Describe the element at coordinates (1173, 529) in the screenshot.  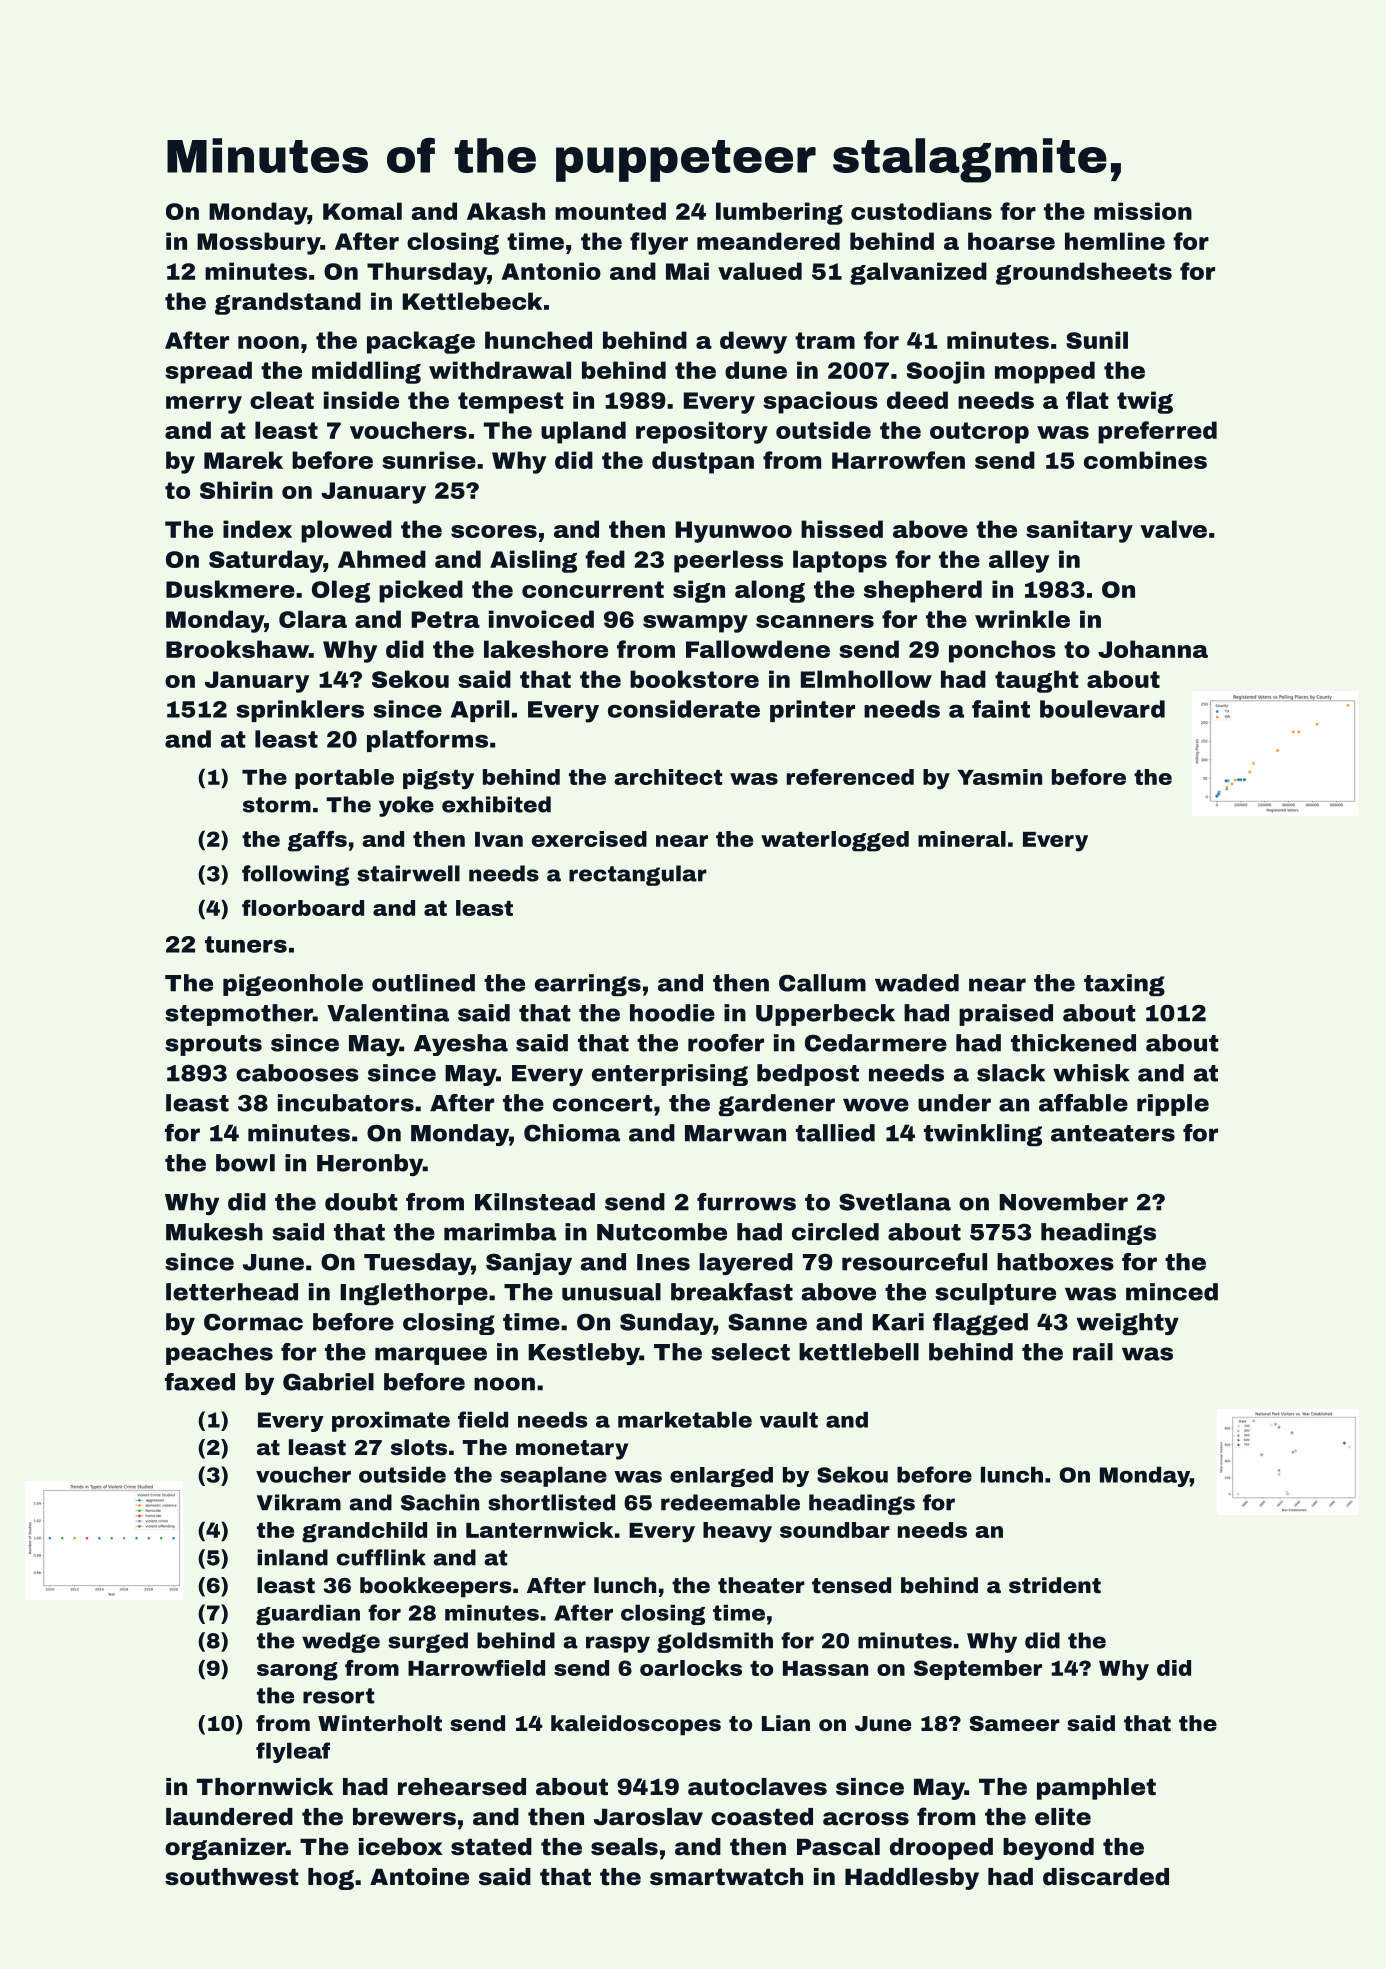
I see `valve` at that location.
